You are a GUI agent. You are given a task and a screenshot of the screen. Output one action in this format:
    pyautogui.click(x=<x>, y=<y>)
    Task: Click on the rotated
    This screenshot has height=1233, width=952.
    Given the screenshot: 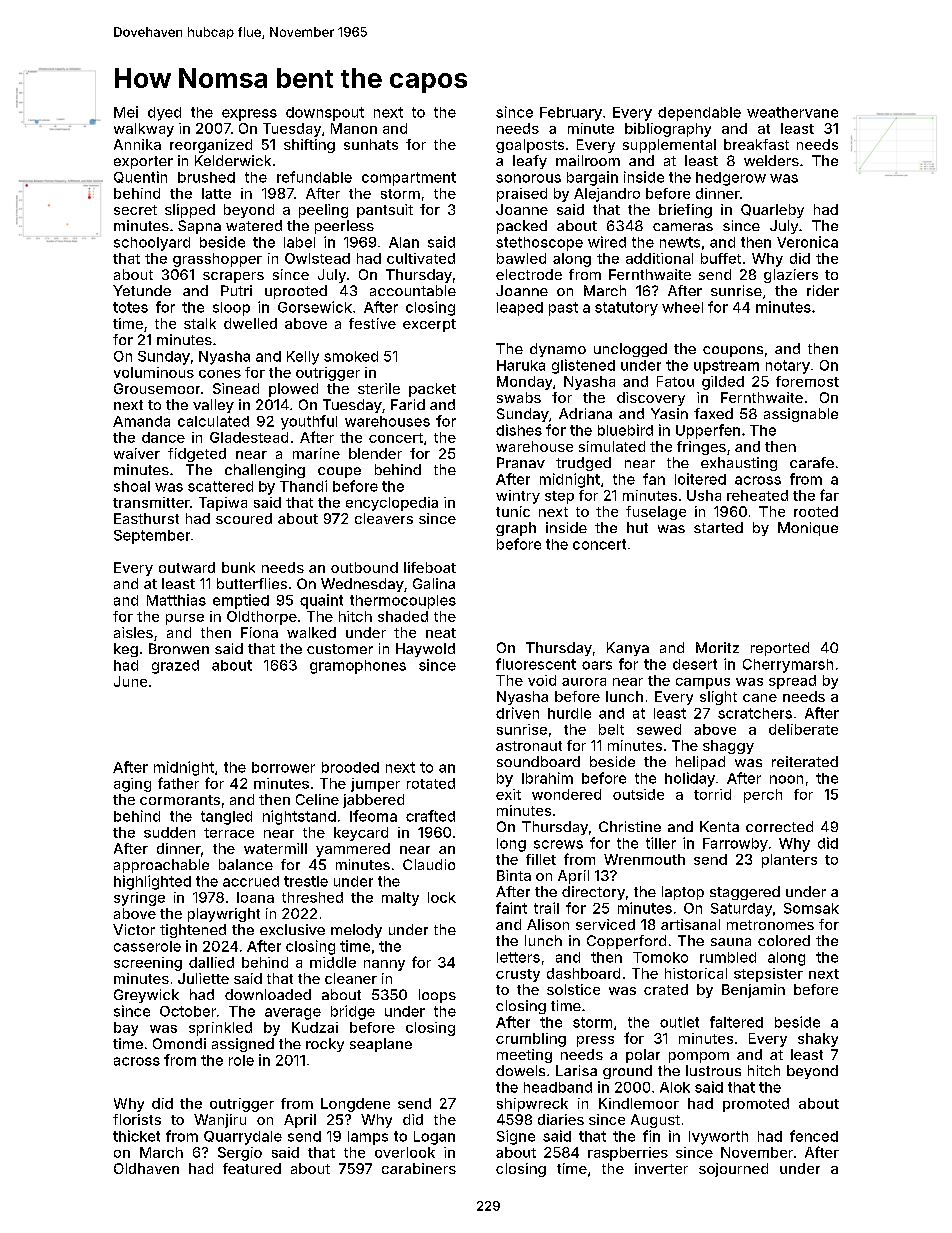 What is the action you would take?
    pyautogui.click(x=431, y=783)
